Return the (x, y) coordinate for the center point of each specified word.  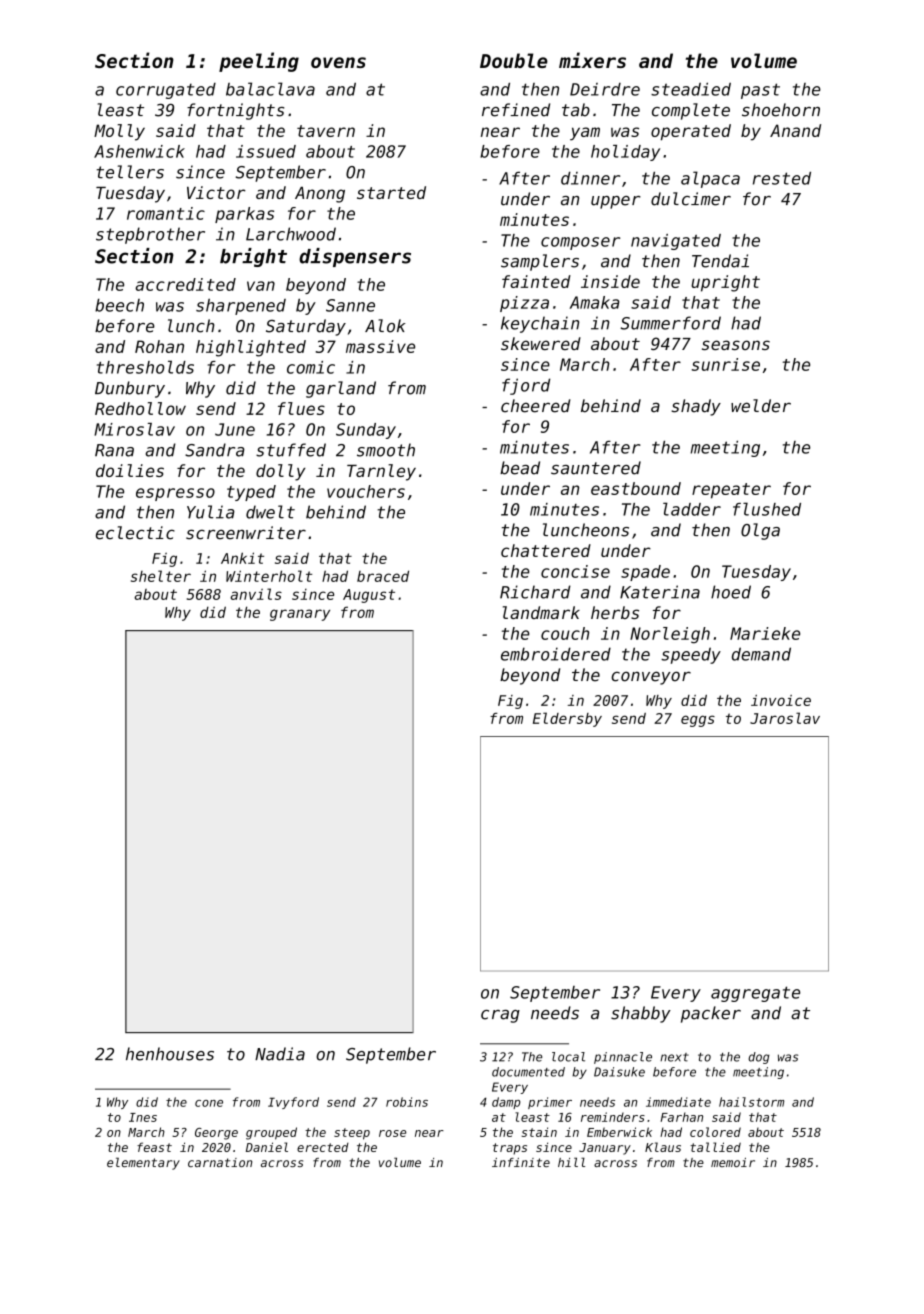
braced (383, 576)
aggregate (755, 994)
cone (209, 1103)
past (760, 91)
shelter (161, 576)
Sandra (215, 450)
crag (500, 1016)
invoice (781, 700)
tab (576, 110)
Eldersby (567, 719)
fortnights (236, 111)
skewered (541, 343)
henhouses (170, 1054)
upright (725, 283)
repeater (731, 491)
